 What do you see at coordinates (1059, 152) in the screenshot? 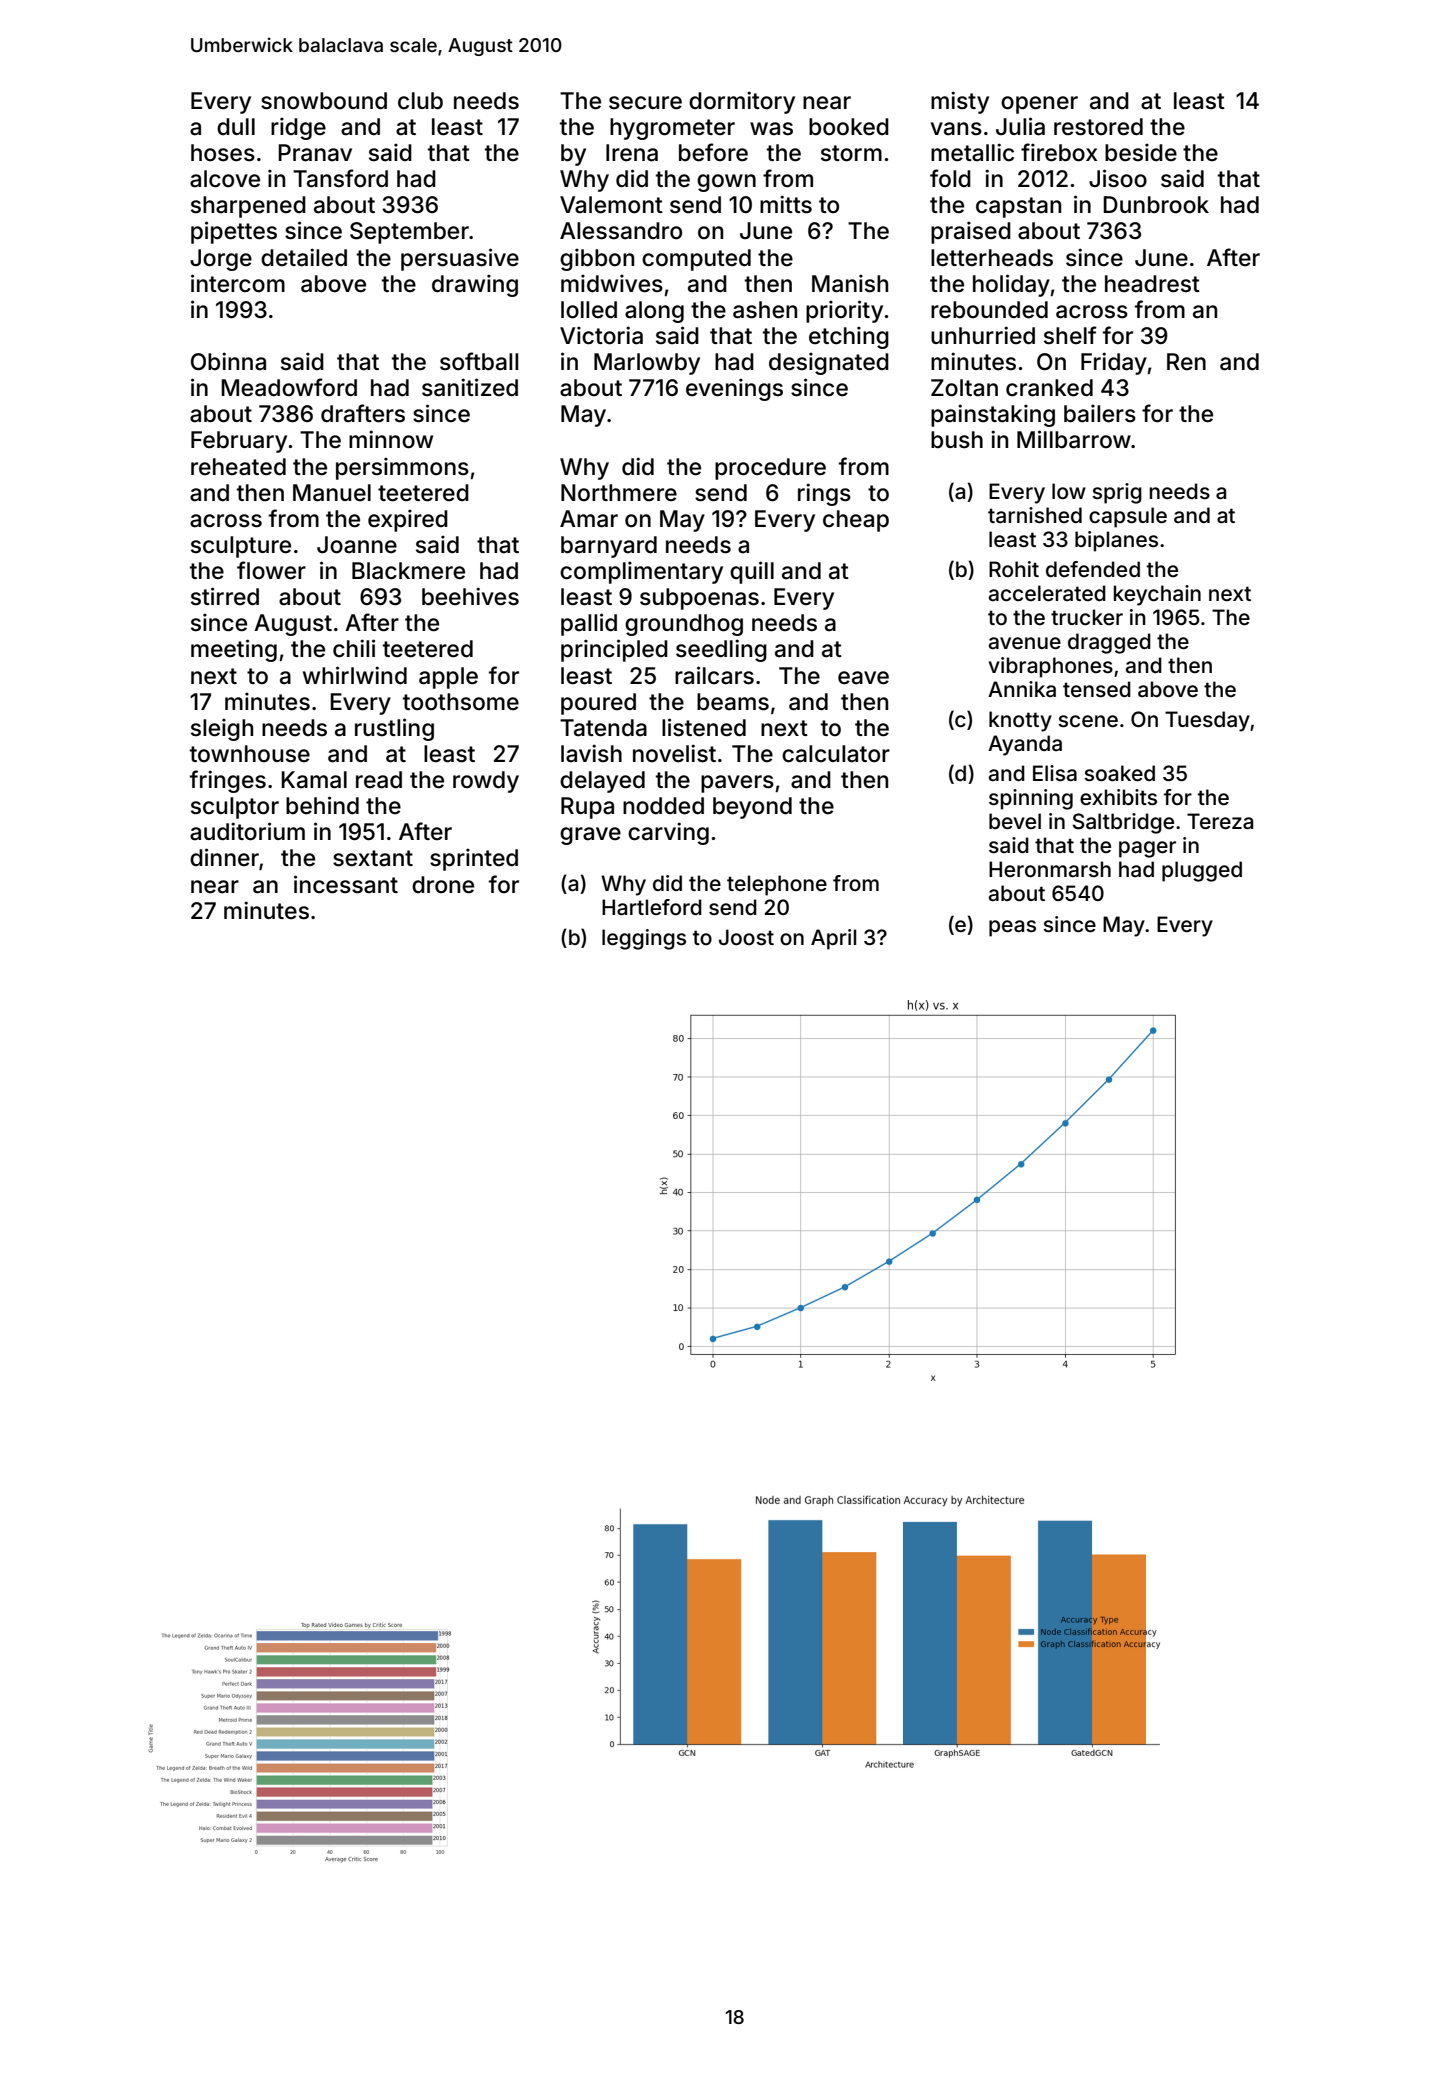
I see `firebox` at bounding box center [1059, 152].
